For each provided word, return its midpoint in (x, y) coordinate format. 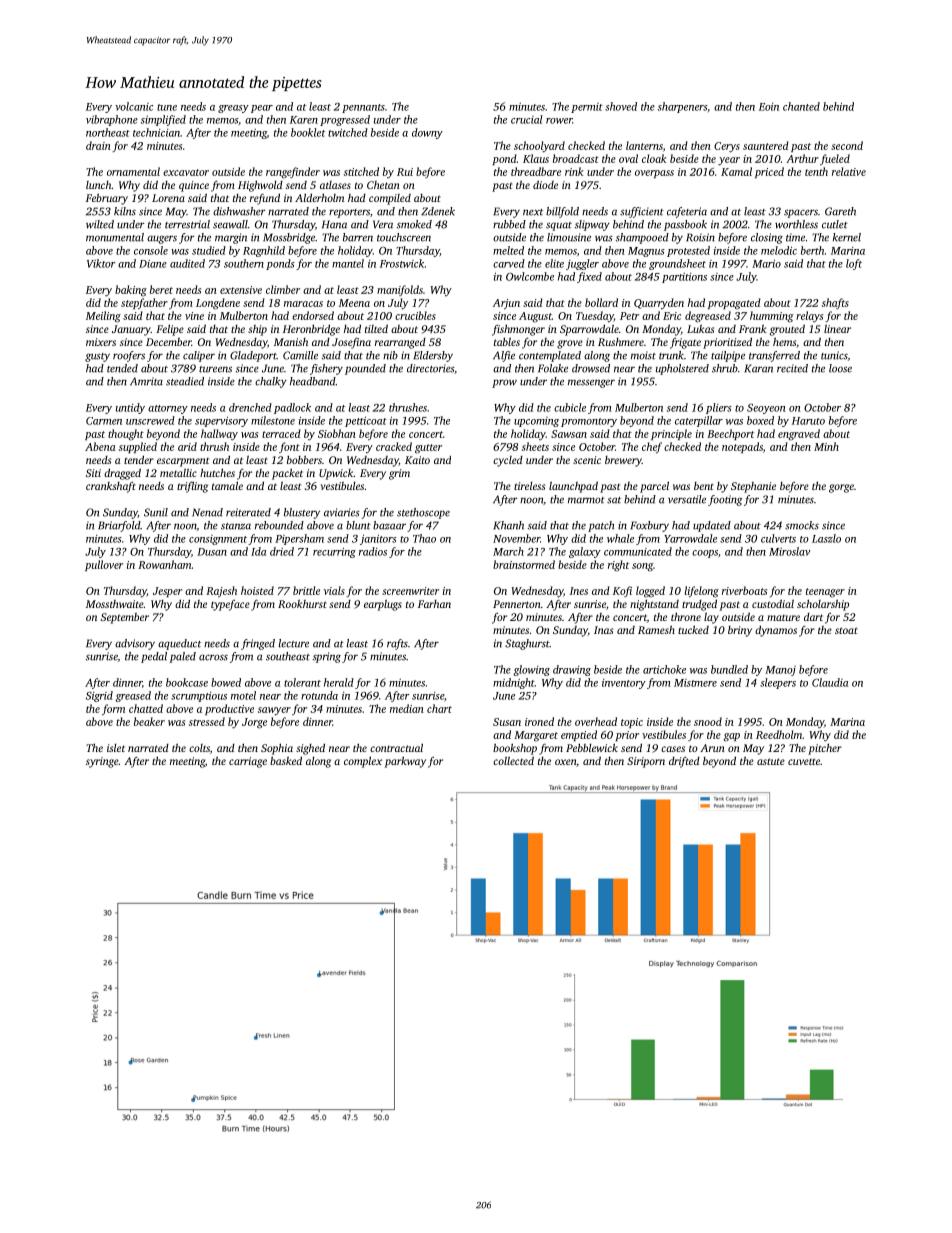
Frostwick (402, 263)
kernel (847, 237)
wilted (100, 224)
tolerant (302, 682)
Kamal (736, 171)
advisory (135, 644)
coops (705, 554)
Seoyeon (766, 409)
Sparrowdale (589, 330)
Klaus (536, 158)
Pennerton (517, 604)
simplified (163, 120)
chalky (271, 382)
